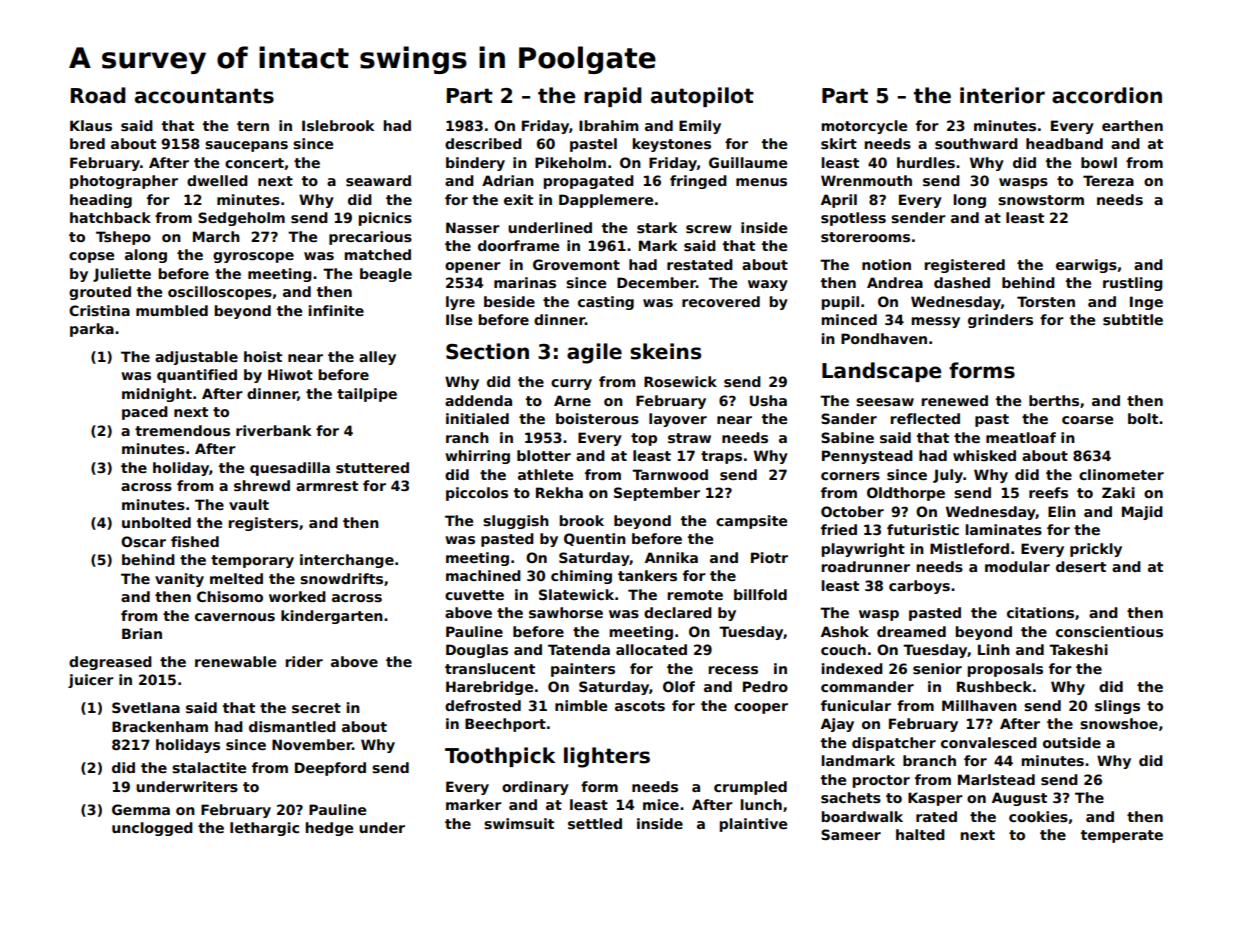 Image resolution: width=1233 pixels, height=952 pixels. What do you see at coordinates (535, 788) in the image?
I see `ordinary` at bounding box center [535, 788].
